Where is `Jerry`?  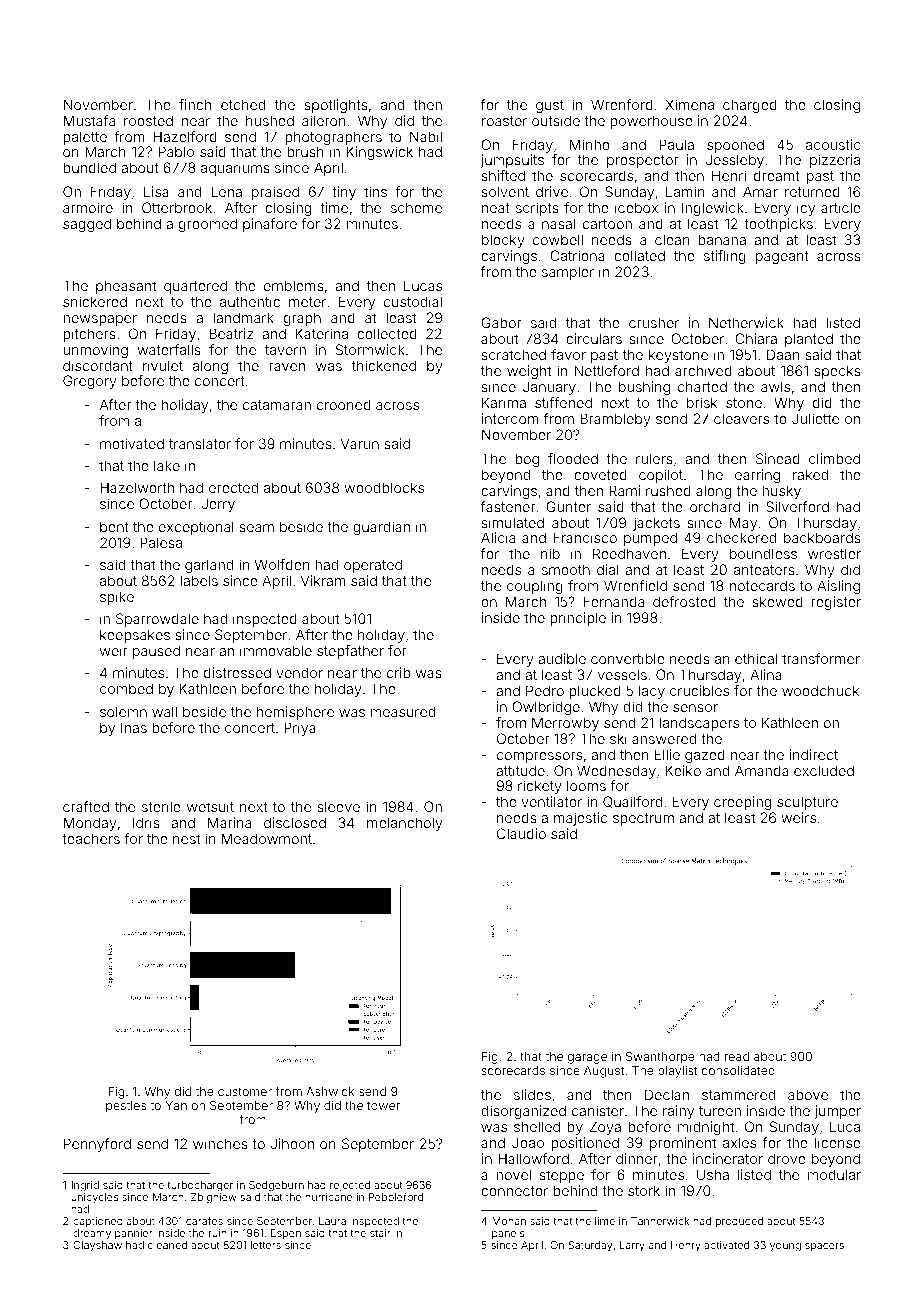
Jerry is located at coordinates (218, 505).
